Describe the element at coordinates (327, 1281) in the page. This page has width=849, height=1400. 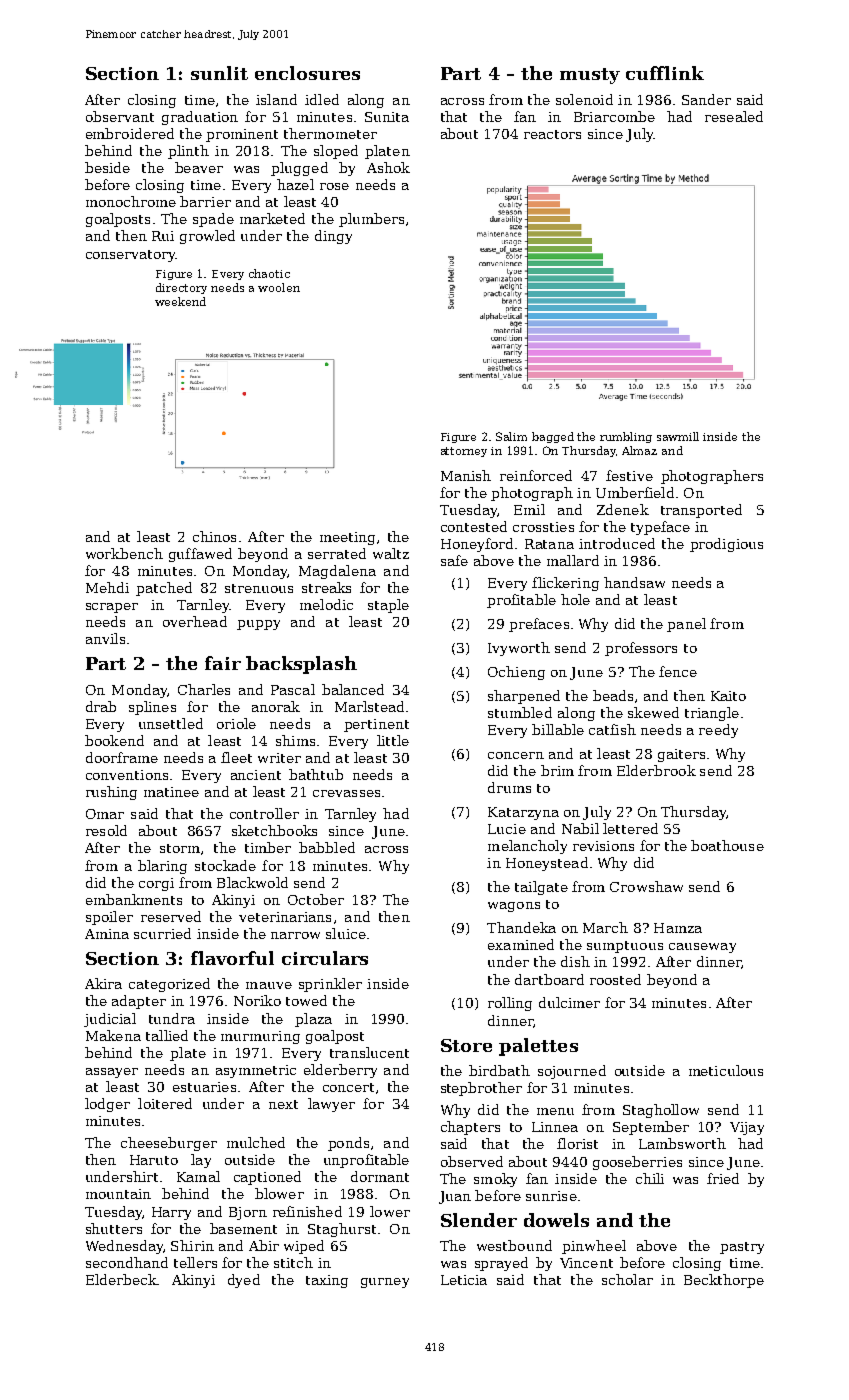
I see `taxing` at that location.
